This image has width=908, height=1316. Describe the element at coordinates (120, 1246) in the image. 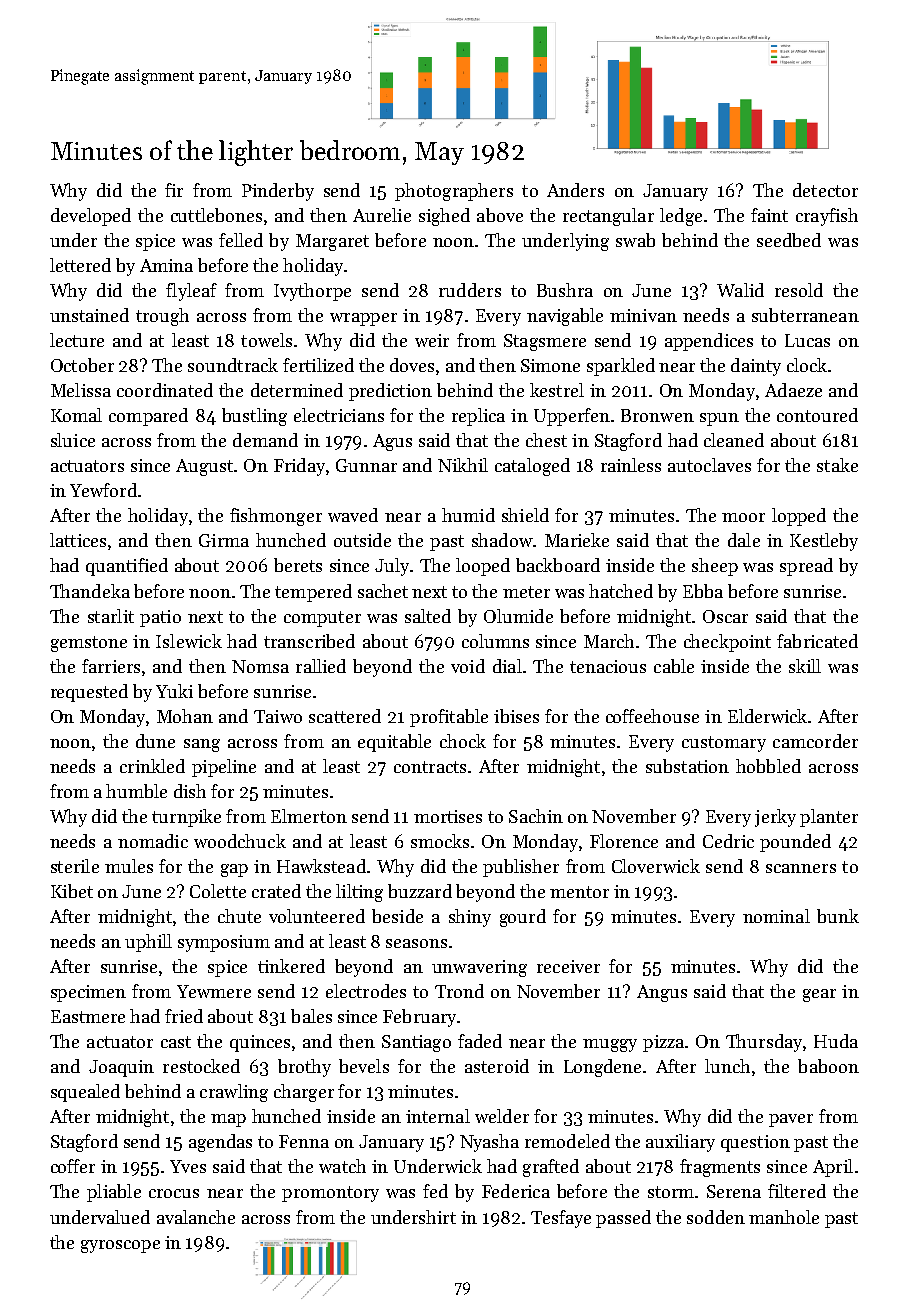

I see `gyroscope` at that location.
